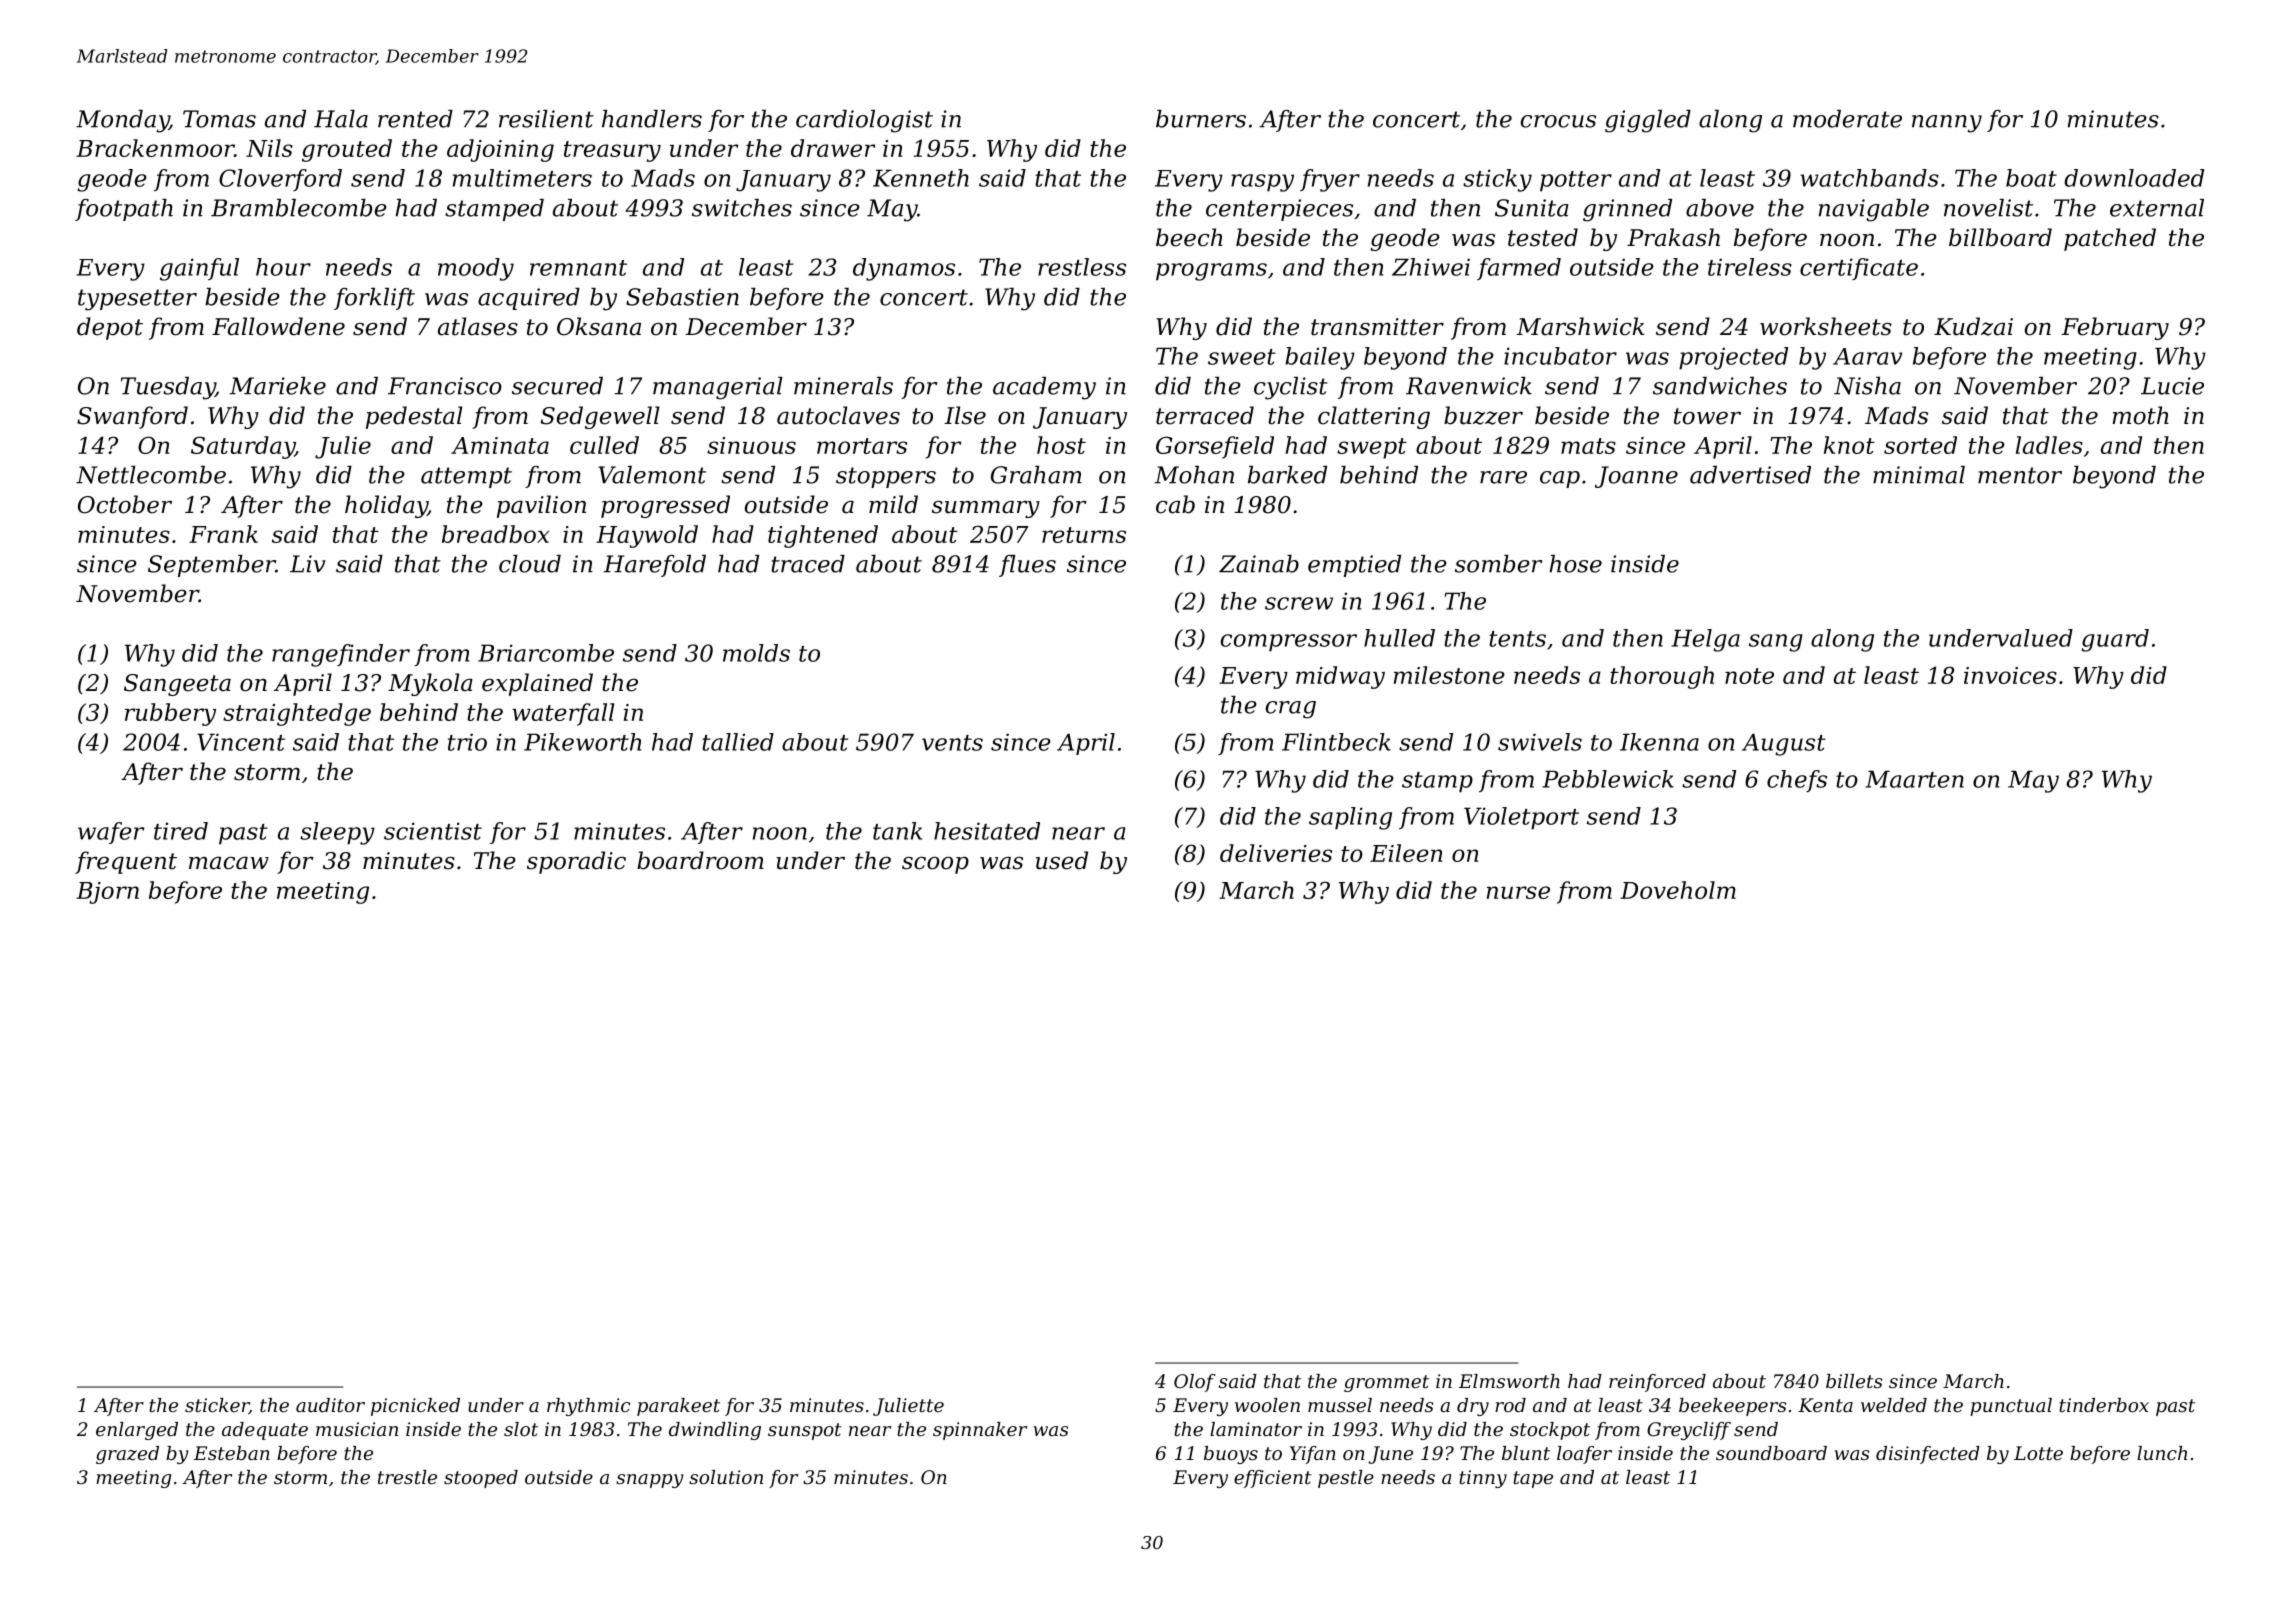  Describe the element at coordinates (1919, 475) in the screenshot. I see `minimal` at that location.
